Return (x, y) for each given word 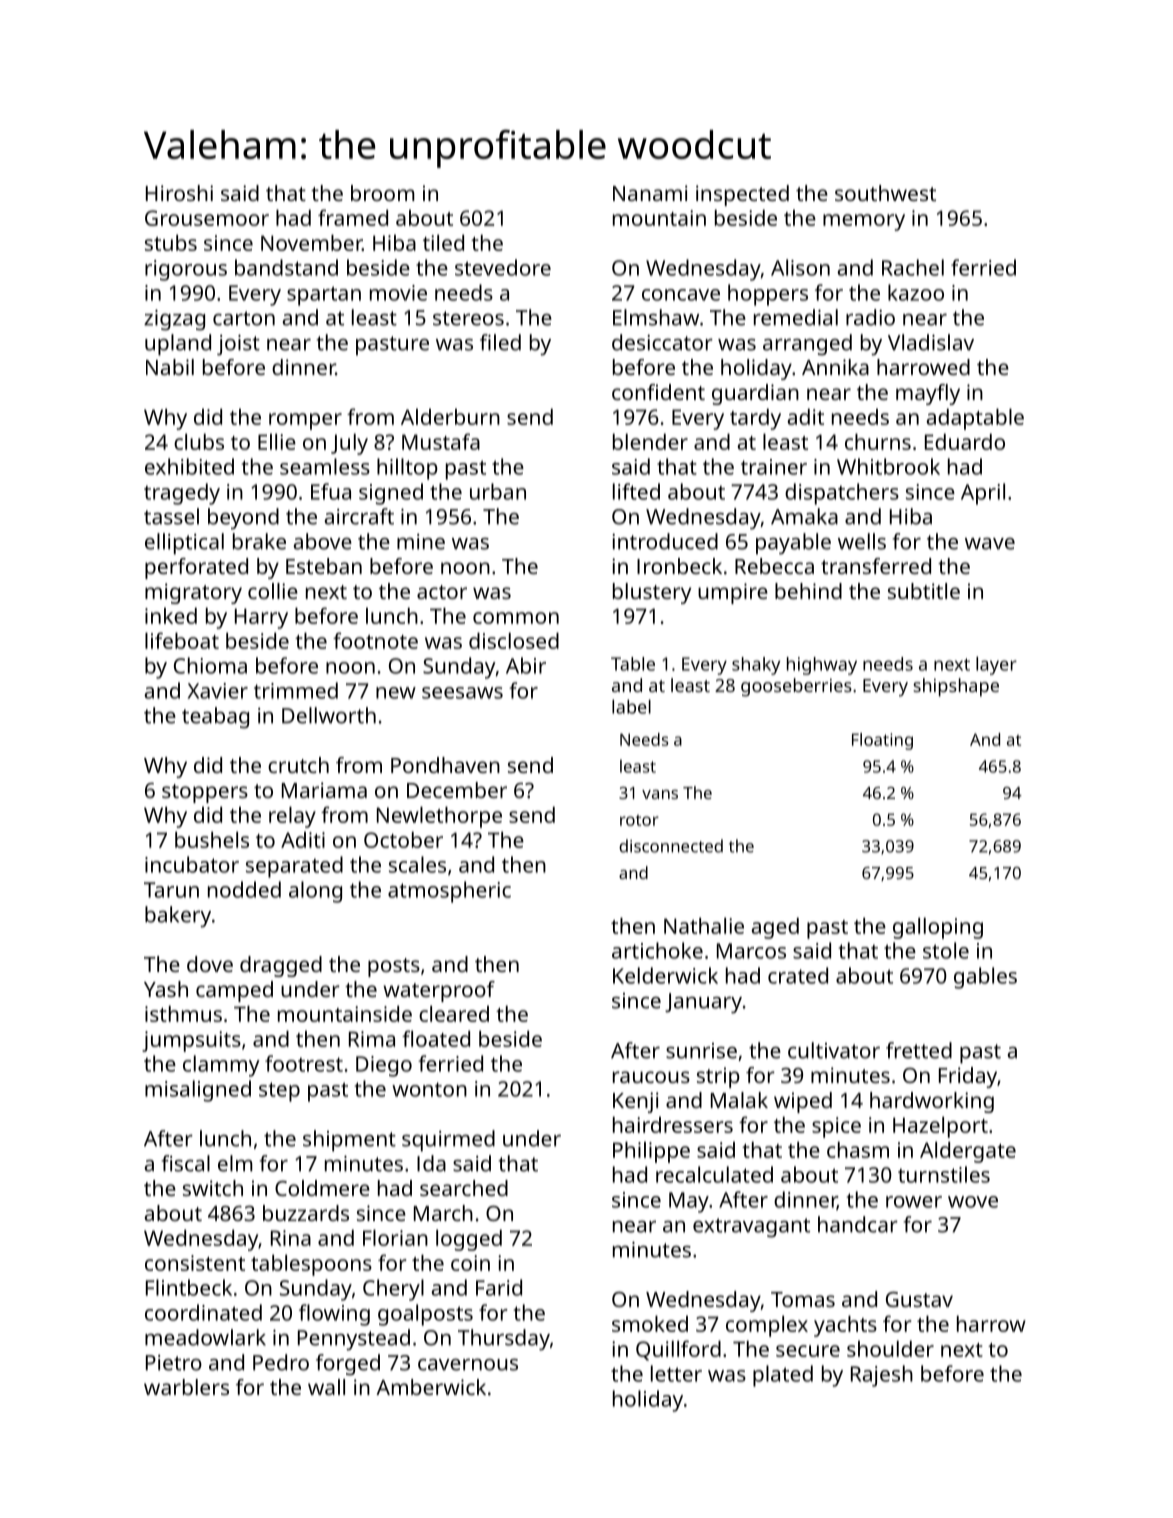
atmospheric (449, 892)
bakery (178, 917)
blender (650, 441)
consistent (195, 1263)
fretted (919, 1050)
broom (383, 193)
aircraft (359, 516)
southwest (885, 193)
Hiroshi (179, 193)
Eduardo (965, 441)
